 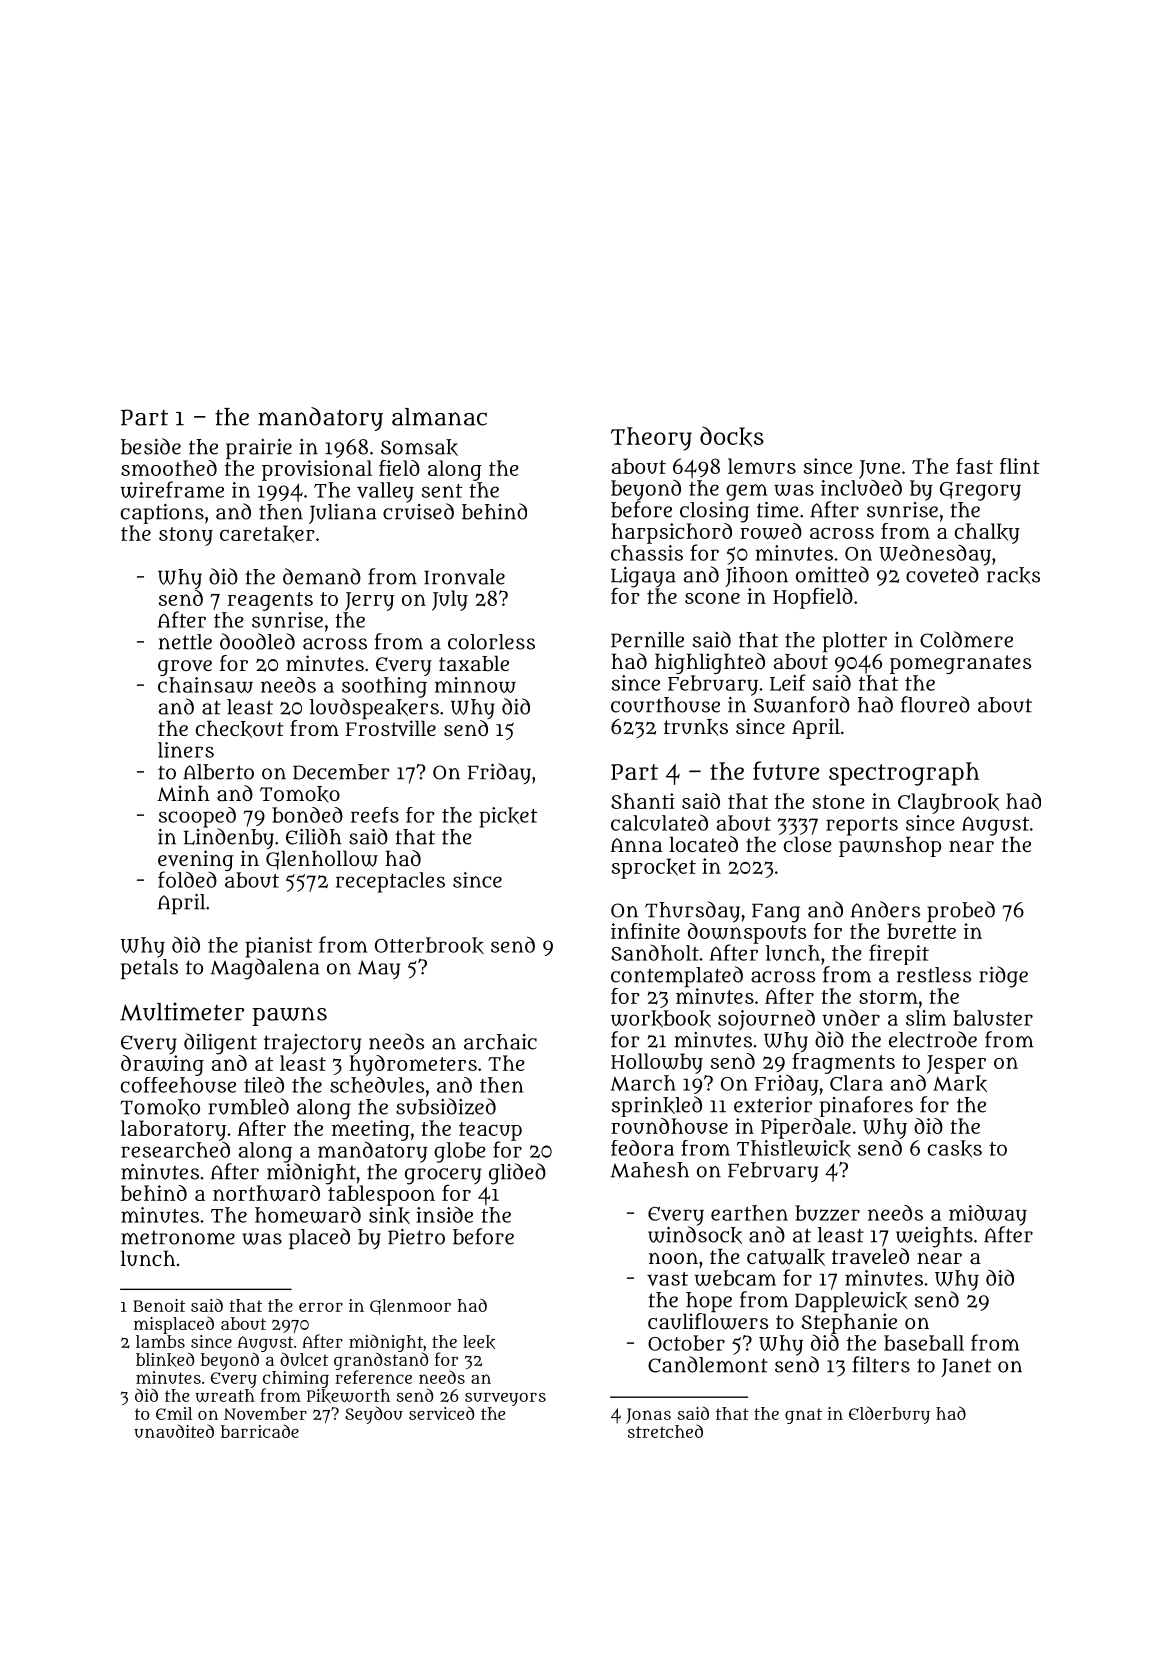 I want to click on diligent, so click(x=220, y=1044).
